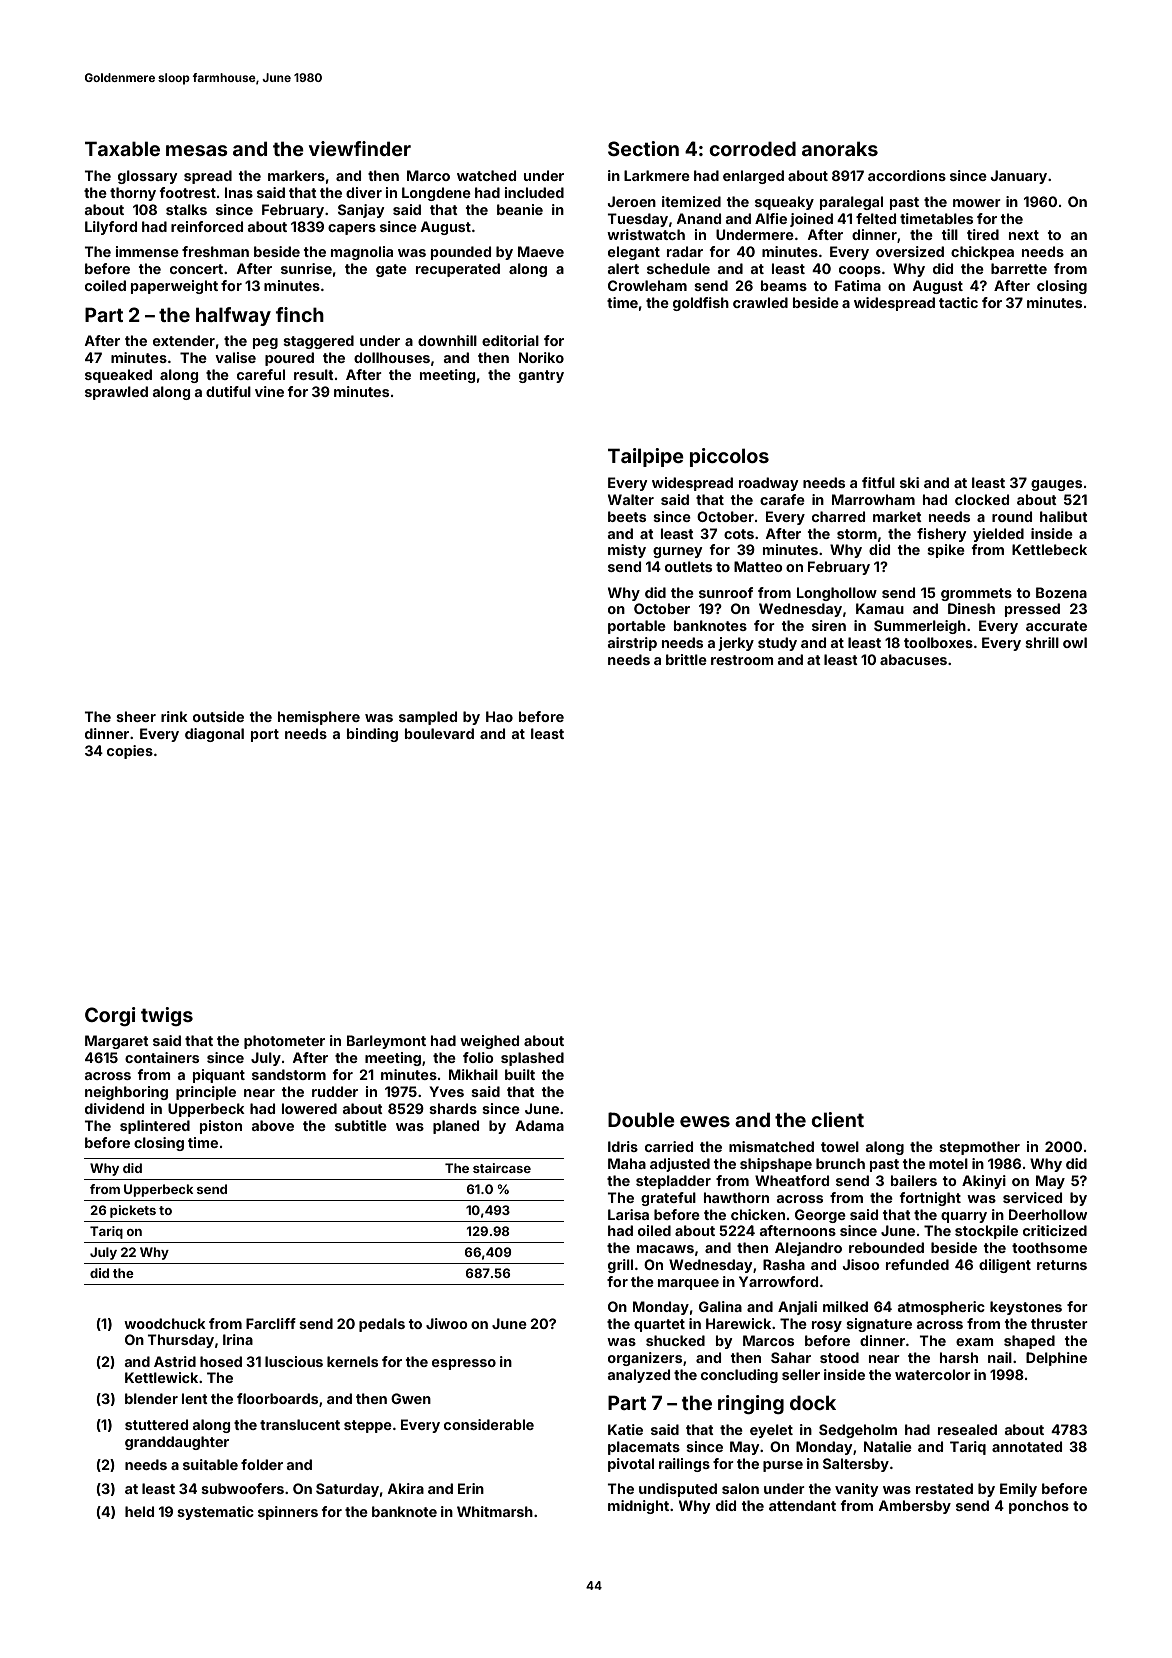 The width and height of the screenshot is (1172, 1658). Describe the element at coordinates (147, 251) in the screenshot. I see `immense` at that location.
